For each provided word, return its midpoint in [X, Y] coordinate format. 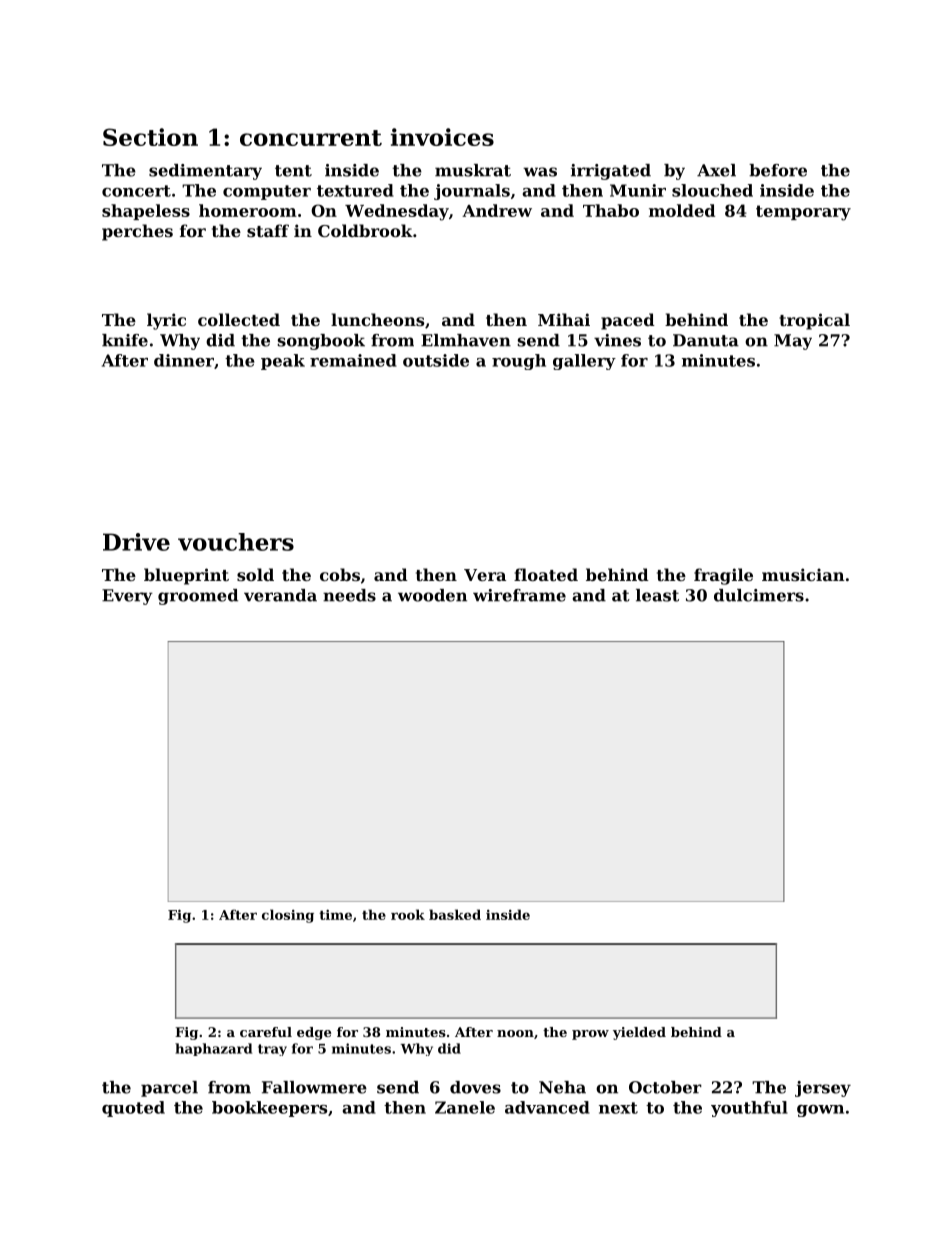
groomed [198, 597]
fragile [723, 576]
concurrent [311, 138]
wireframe [519, 595]
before [778, 170]
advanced [547, 1107]
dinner [184, 360]
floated [546, 574]
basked [455, 914]
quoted [133, 1109]
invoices [442, 137]
